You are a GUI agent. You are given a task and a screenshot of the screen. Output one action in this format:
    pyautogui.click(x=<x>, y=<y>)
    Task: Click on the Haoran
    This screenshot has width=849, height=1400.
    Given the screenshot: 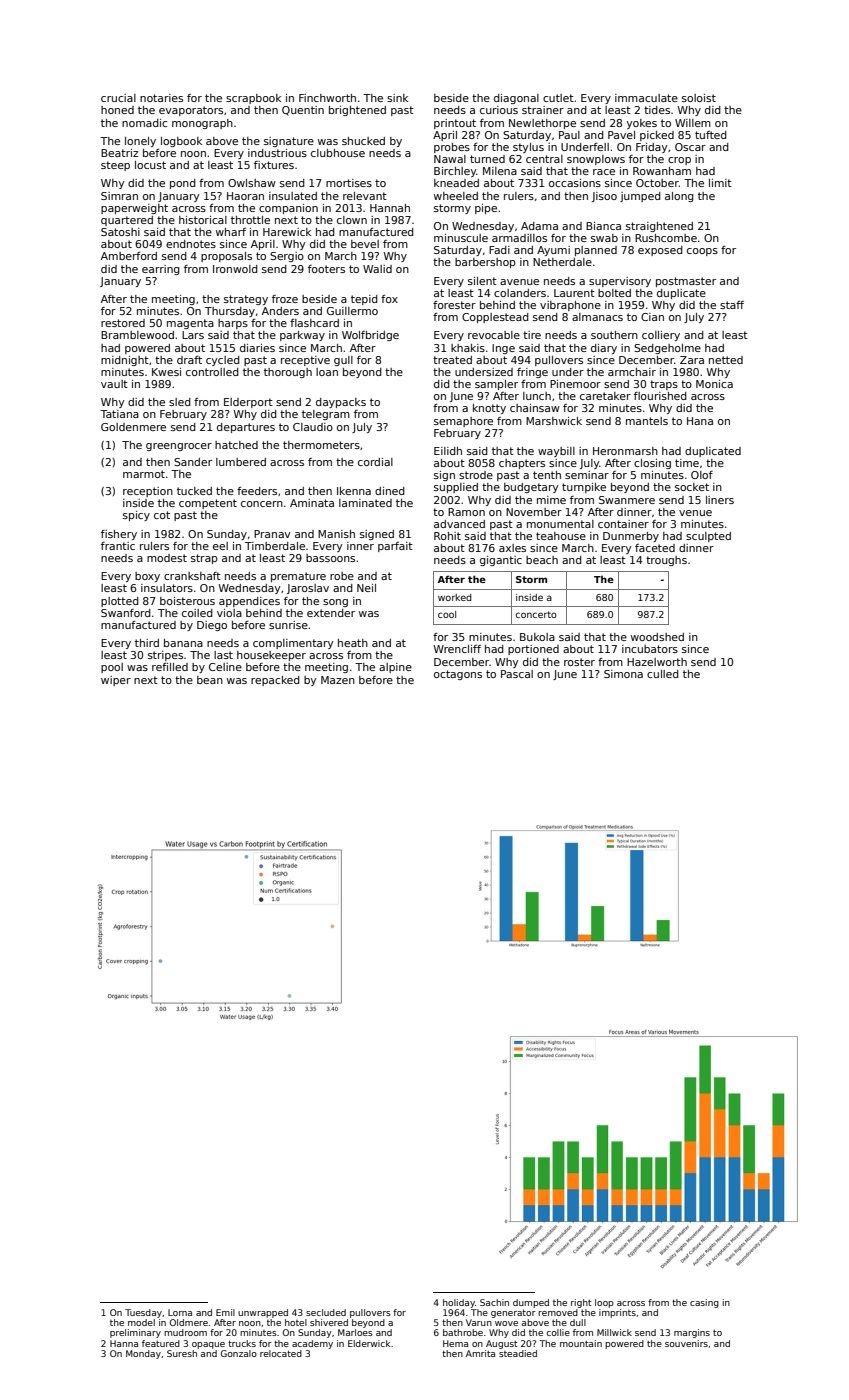 What is the action you would take?
    pyautogui.click(x=245, y=196)
